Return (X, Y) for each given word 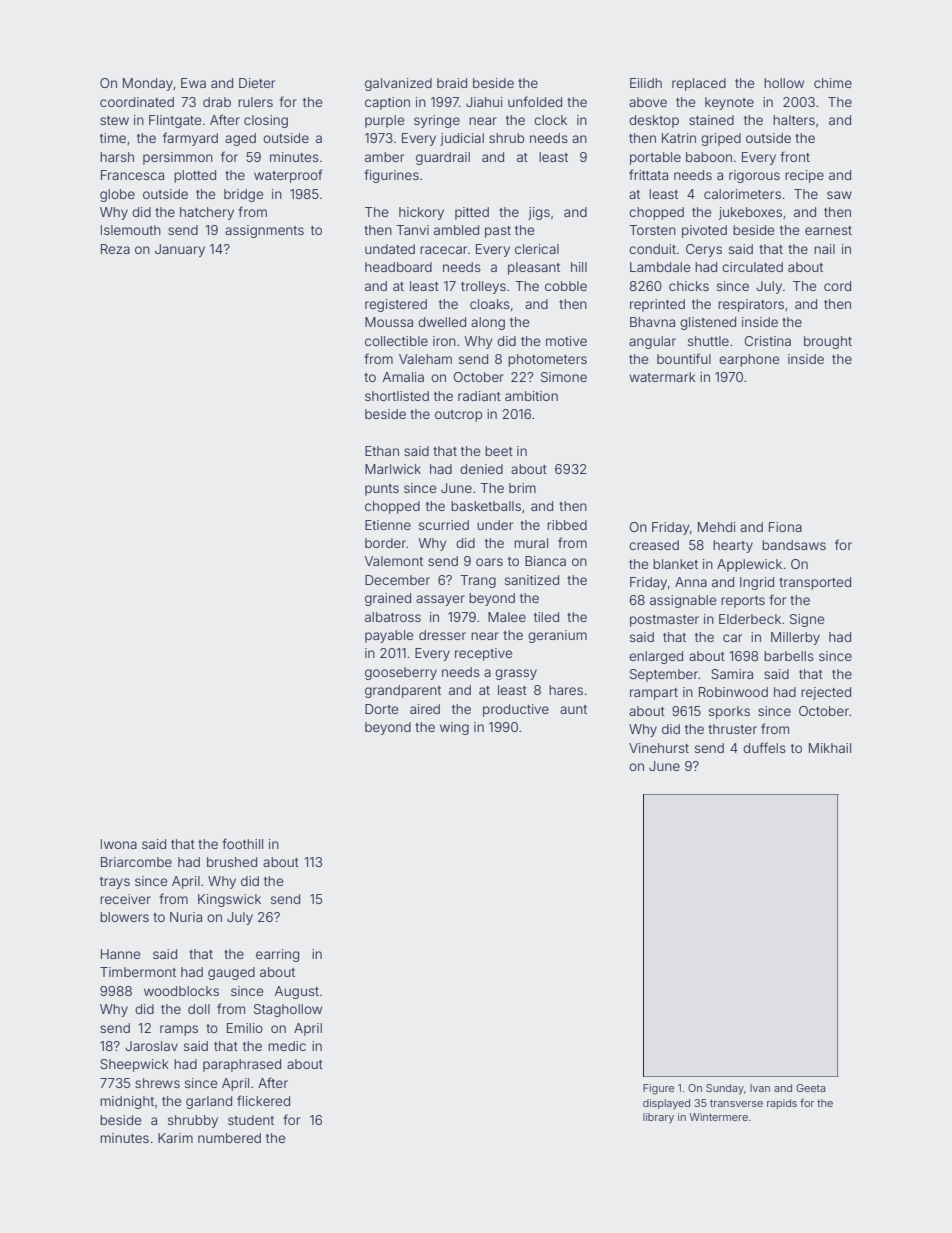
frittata (648, 174)
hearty (733, 546)
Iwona (119, 844)
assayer (440, 600)
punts (382, 490)
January (180, 250)
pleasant (534, 268)
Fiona (785, 527)
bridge (243, 195)
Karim (175, 1138)
